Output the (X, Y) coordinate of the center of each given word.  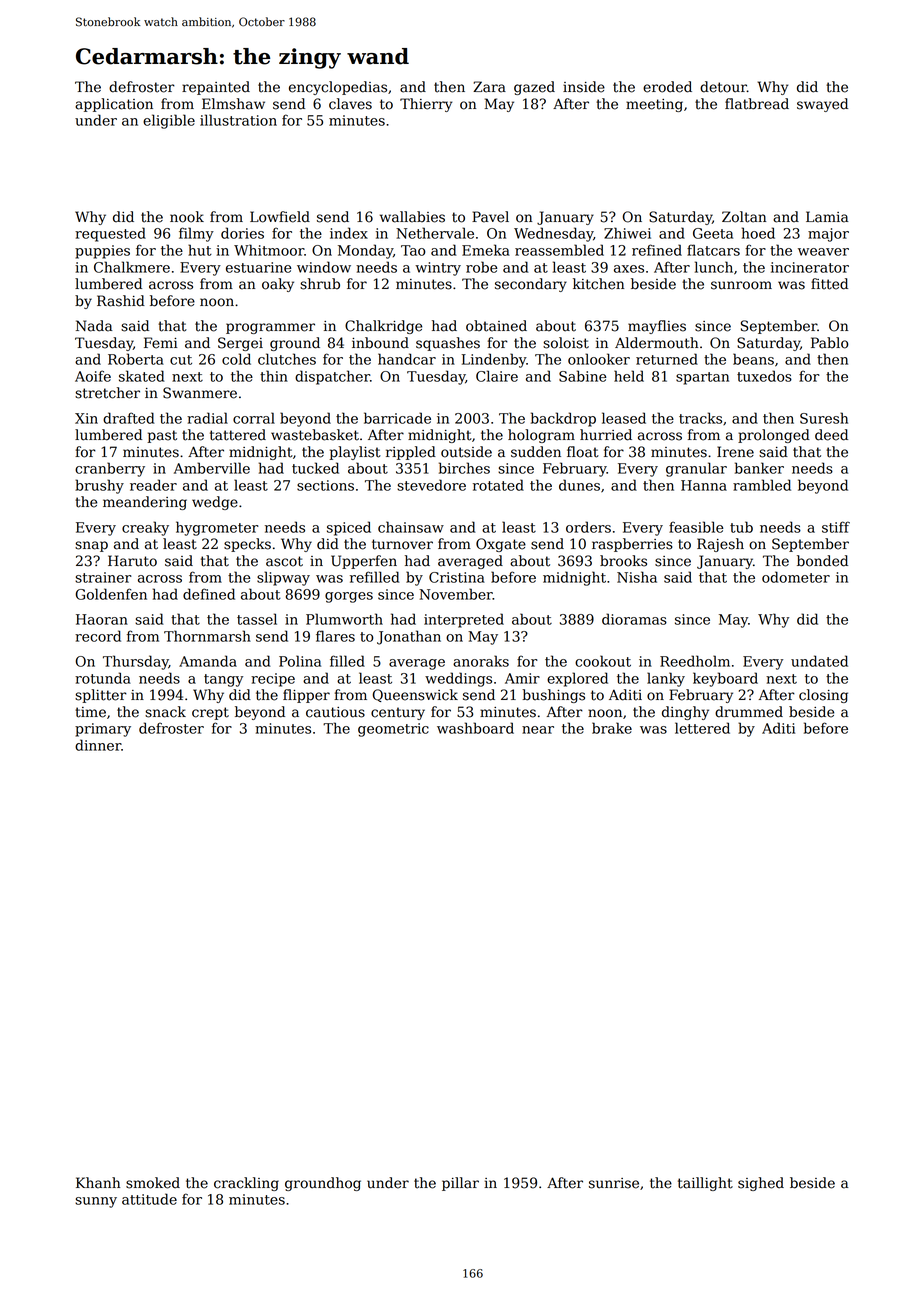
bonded (822, 561)
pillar (460, 1184)
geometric (393, 730)
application (114, 105)
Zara (489, 87)
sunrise (614, 1183)
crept (210, 713)
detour (723, 87)
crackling (246, 1184)
